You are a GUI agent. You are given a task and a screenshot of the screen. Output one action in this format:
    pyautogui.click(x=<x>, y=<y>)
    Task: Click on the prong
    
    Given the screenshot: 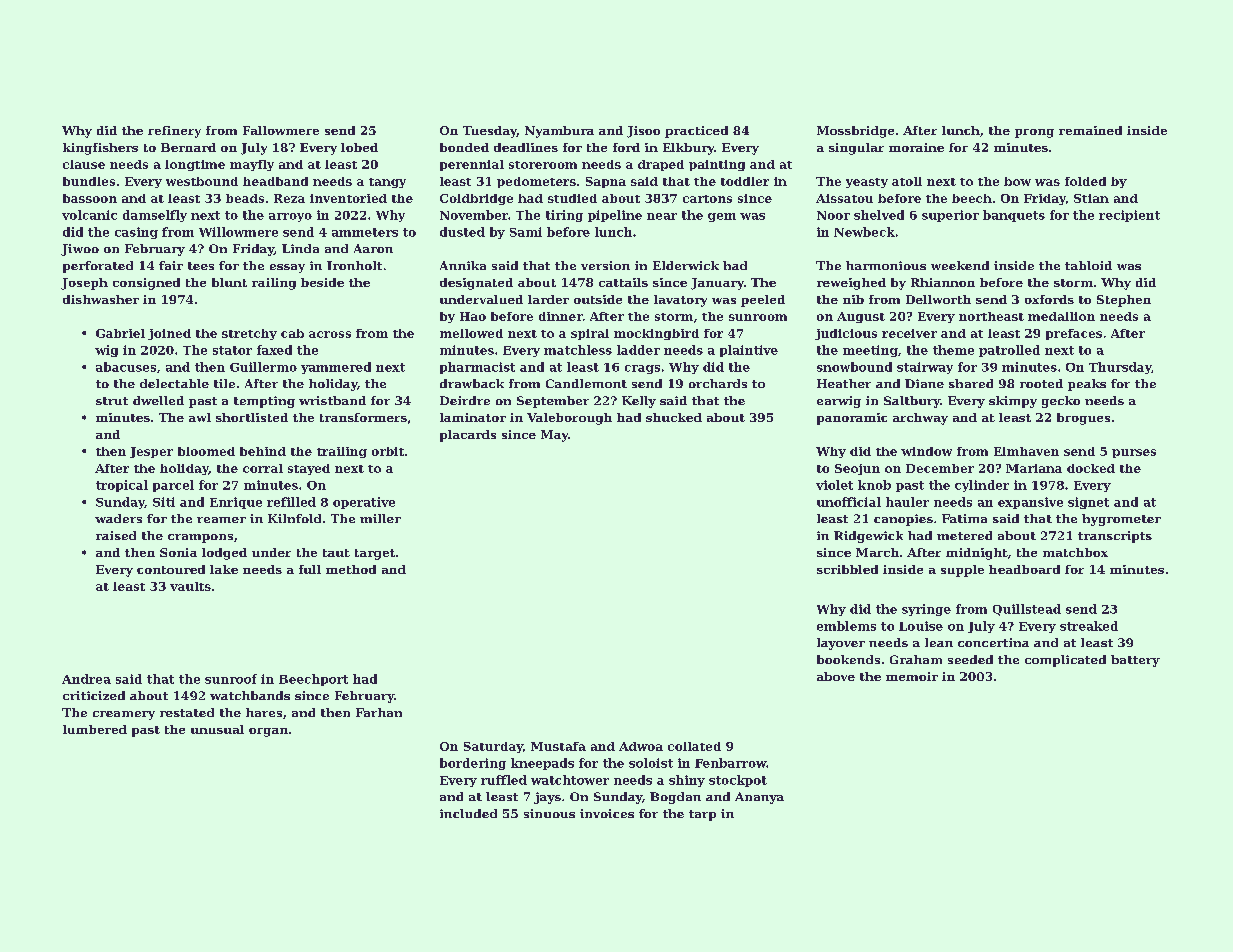 What is the action you would take?
    pyautogui.click(x=1034, y=133)
